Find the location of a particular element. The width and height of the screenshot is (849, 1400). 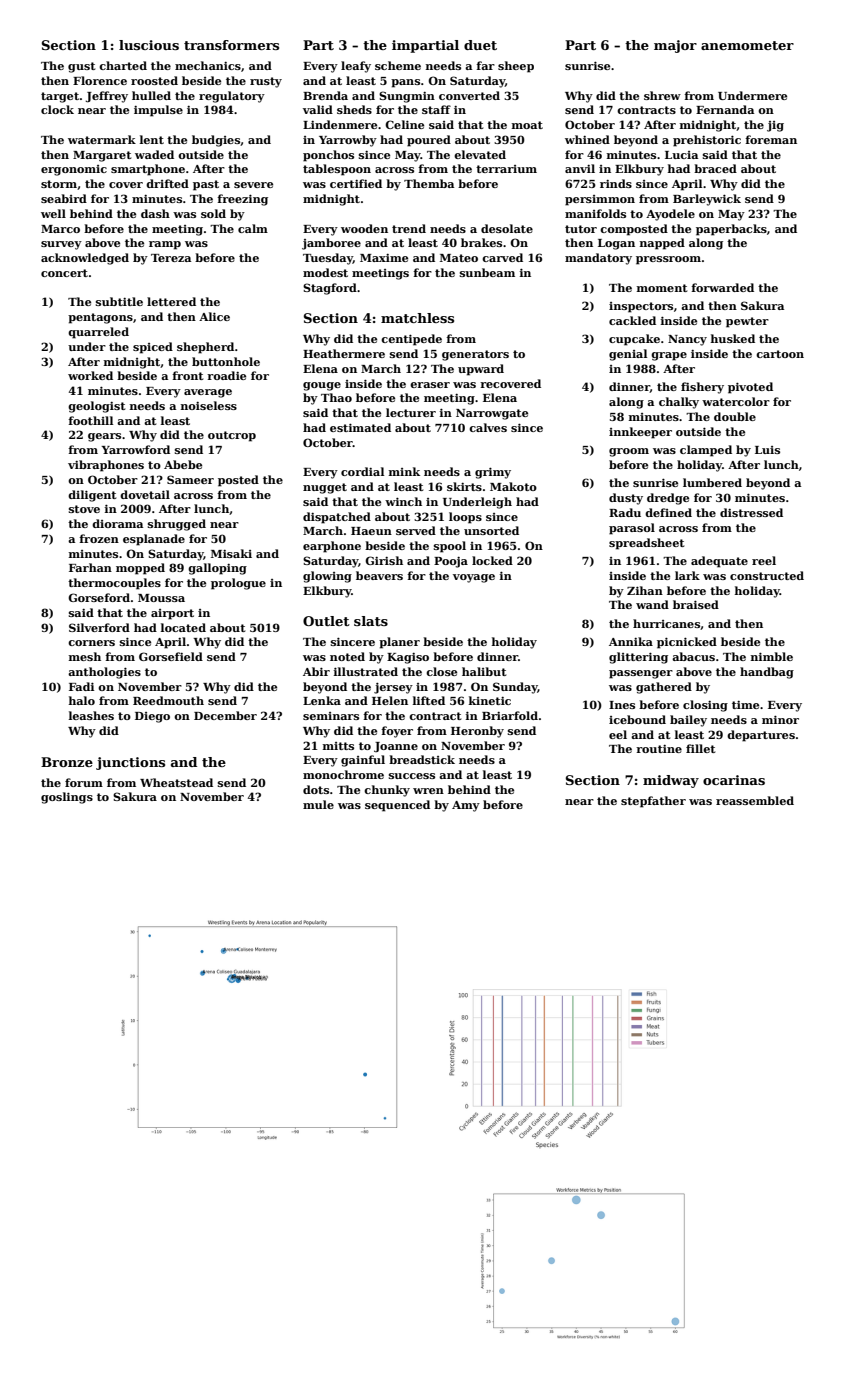

planer is located at coordinates (399, 643).
